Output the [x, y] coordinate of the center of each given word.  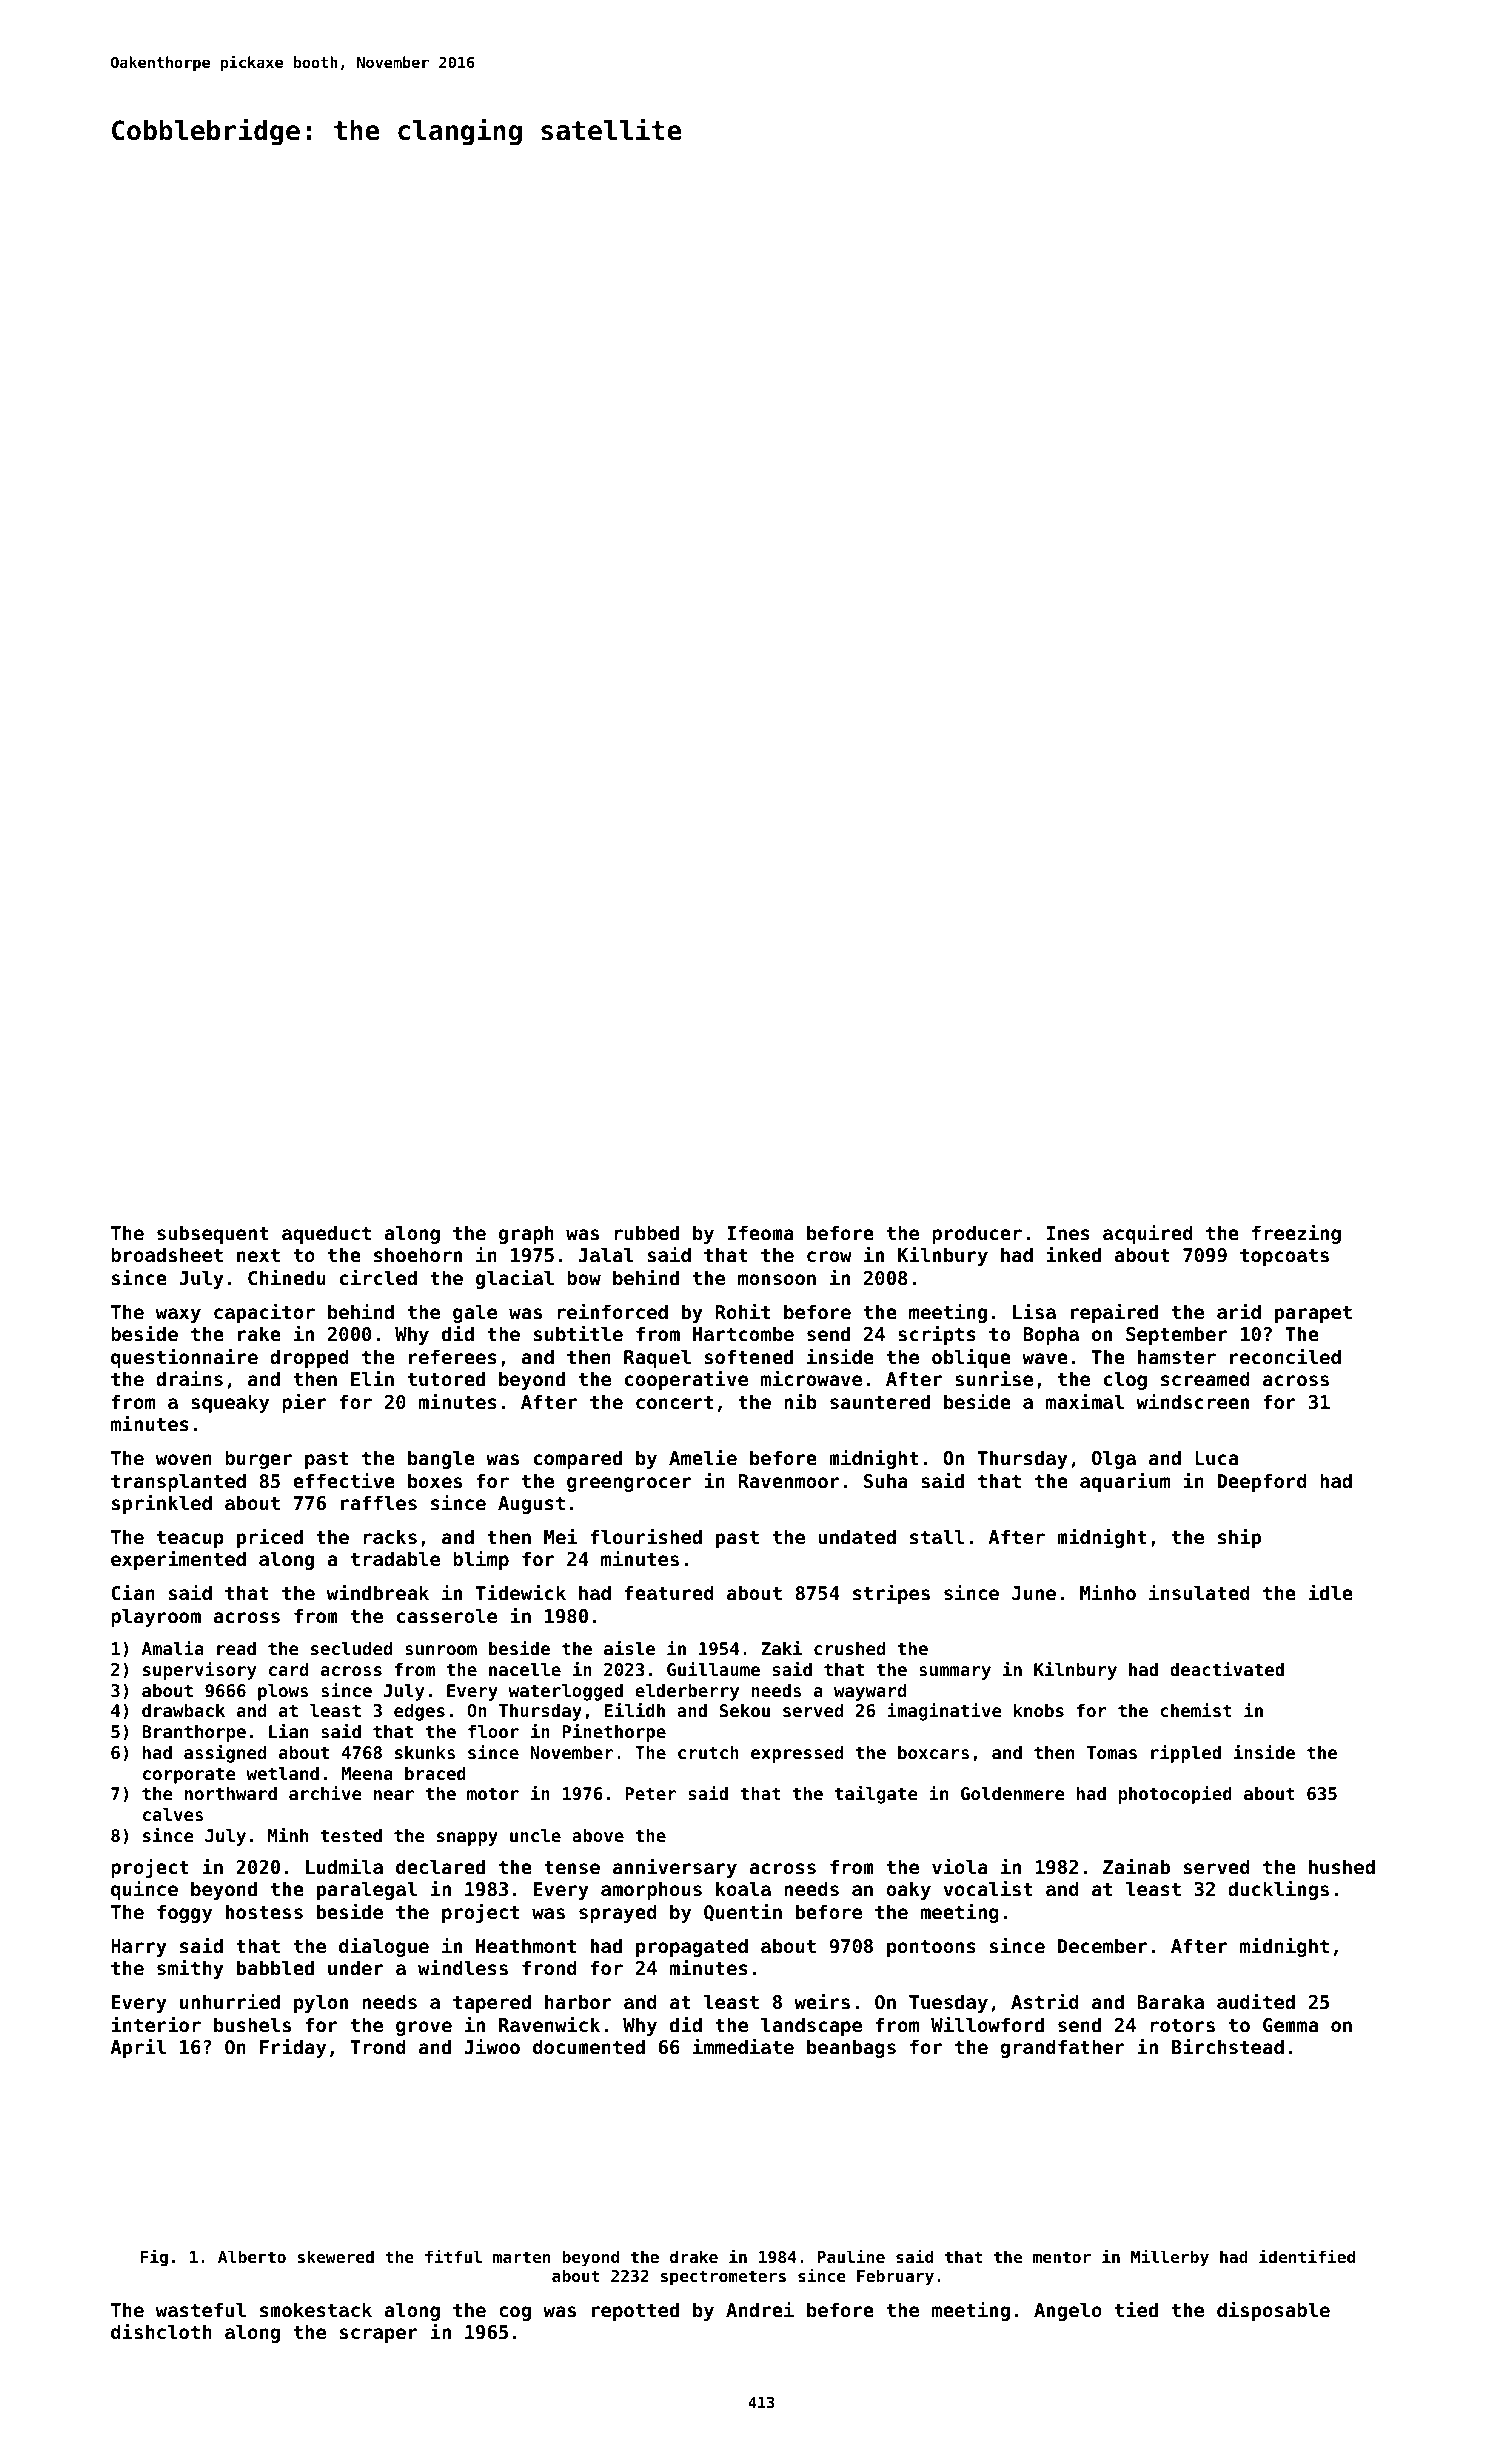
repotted [635, 2311]
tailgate [876, 1795]
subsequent [213, 1234]
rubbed [646, 1232]
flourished [646, 1536]
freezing [1296, 1234]
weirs [822, 2001]
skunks [425, 1752]
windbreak [378, 1592]
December [1102, 1945]
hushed [1342, 1866]
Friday [293, 2048]
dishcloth [161, 2331]
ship [1239, 1538]
